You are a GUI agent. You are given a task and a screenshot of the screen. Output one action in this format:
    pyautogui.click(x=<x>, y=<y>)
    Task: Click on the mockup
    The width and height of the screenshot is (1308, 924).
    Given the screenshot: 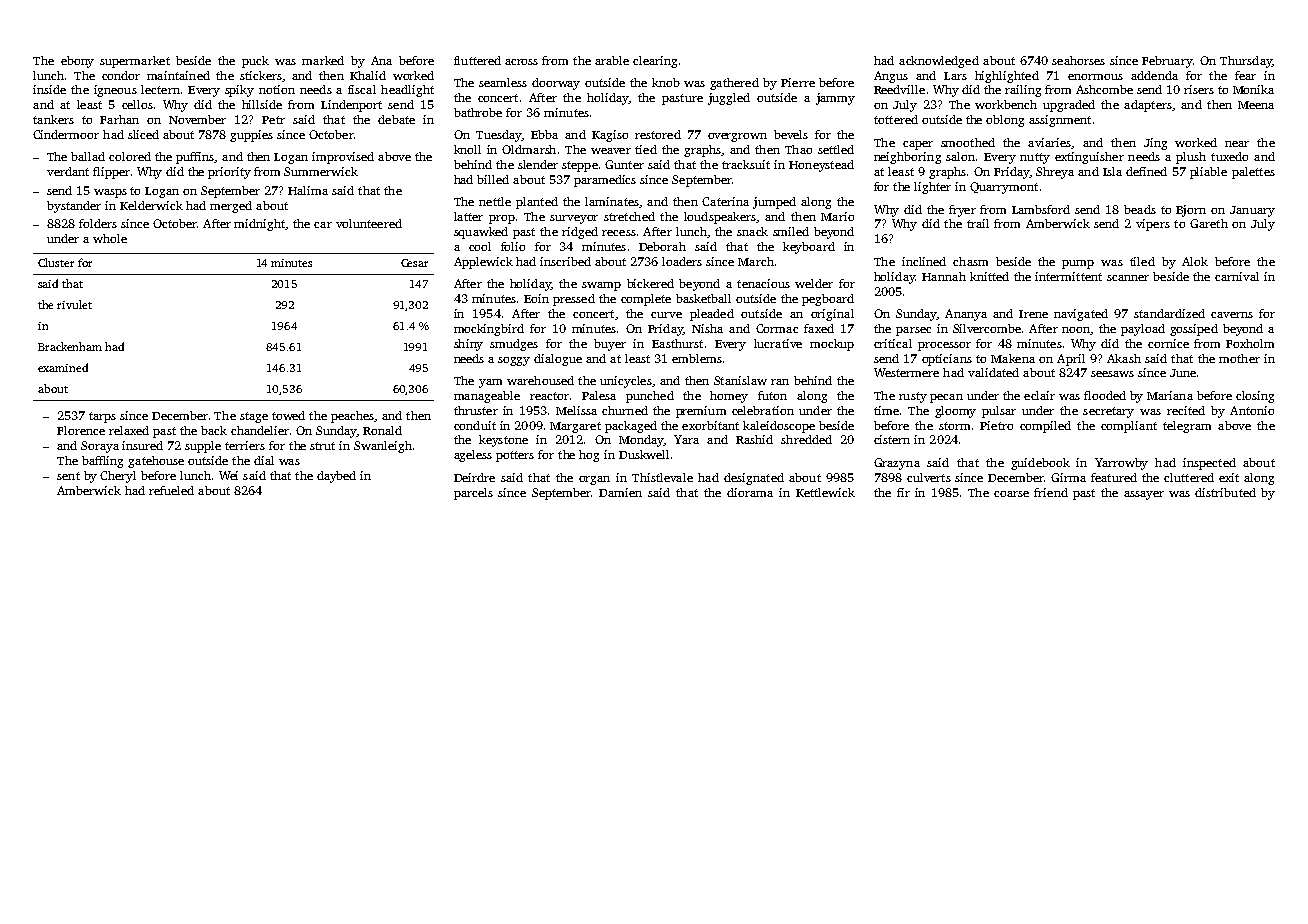 What is the action you would take?
    pyautogui.click(x=832, y=345)
